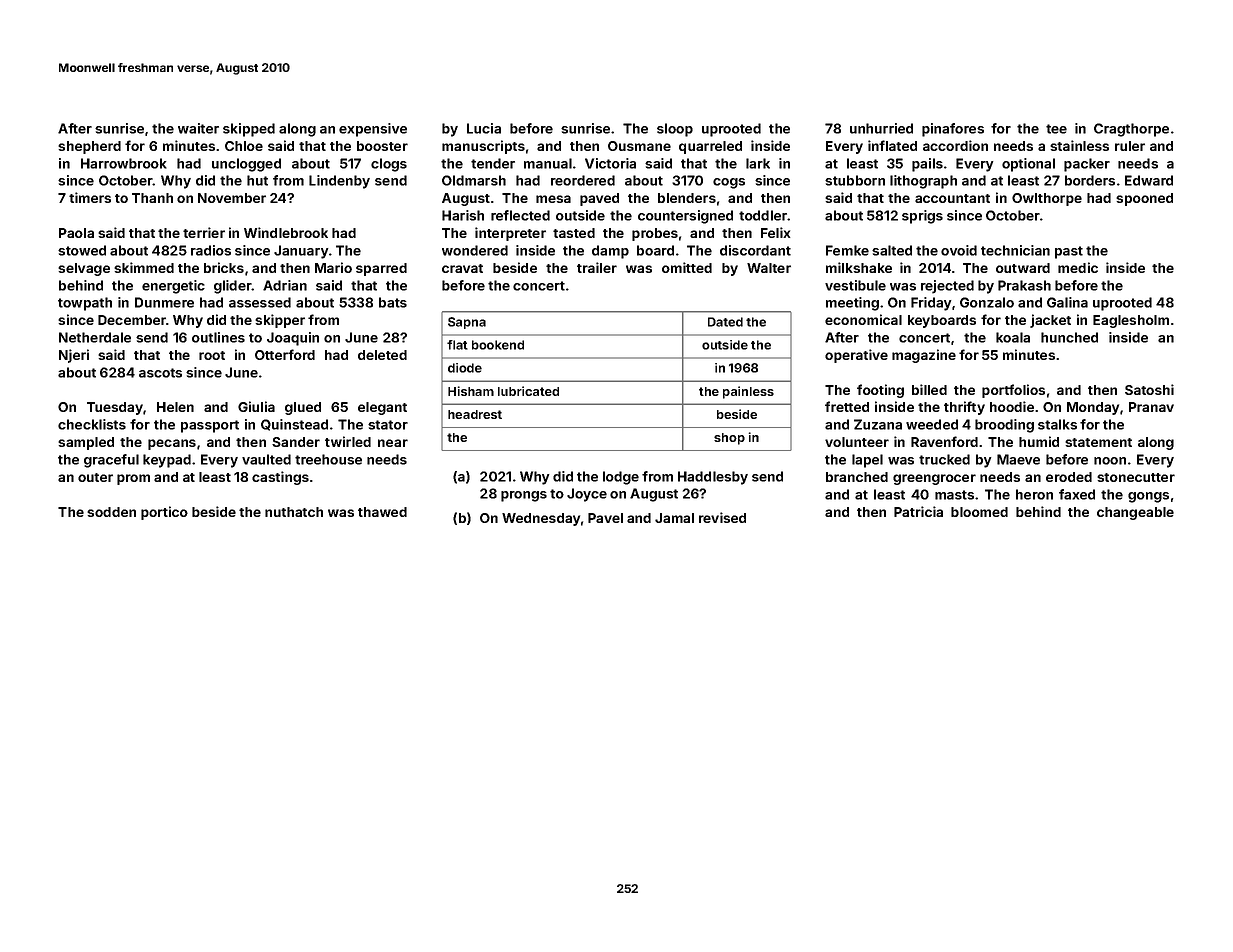  I want to click on ascots, so click(160, 373).
